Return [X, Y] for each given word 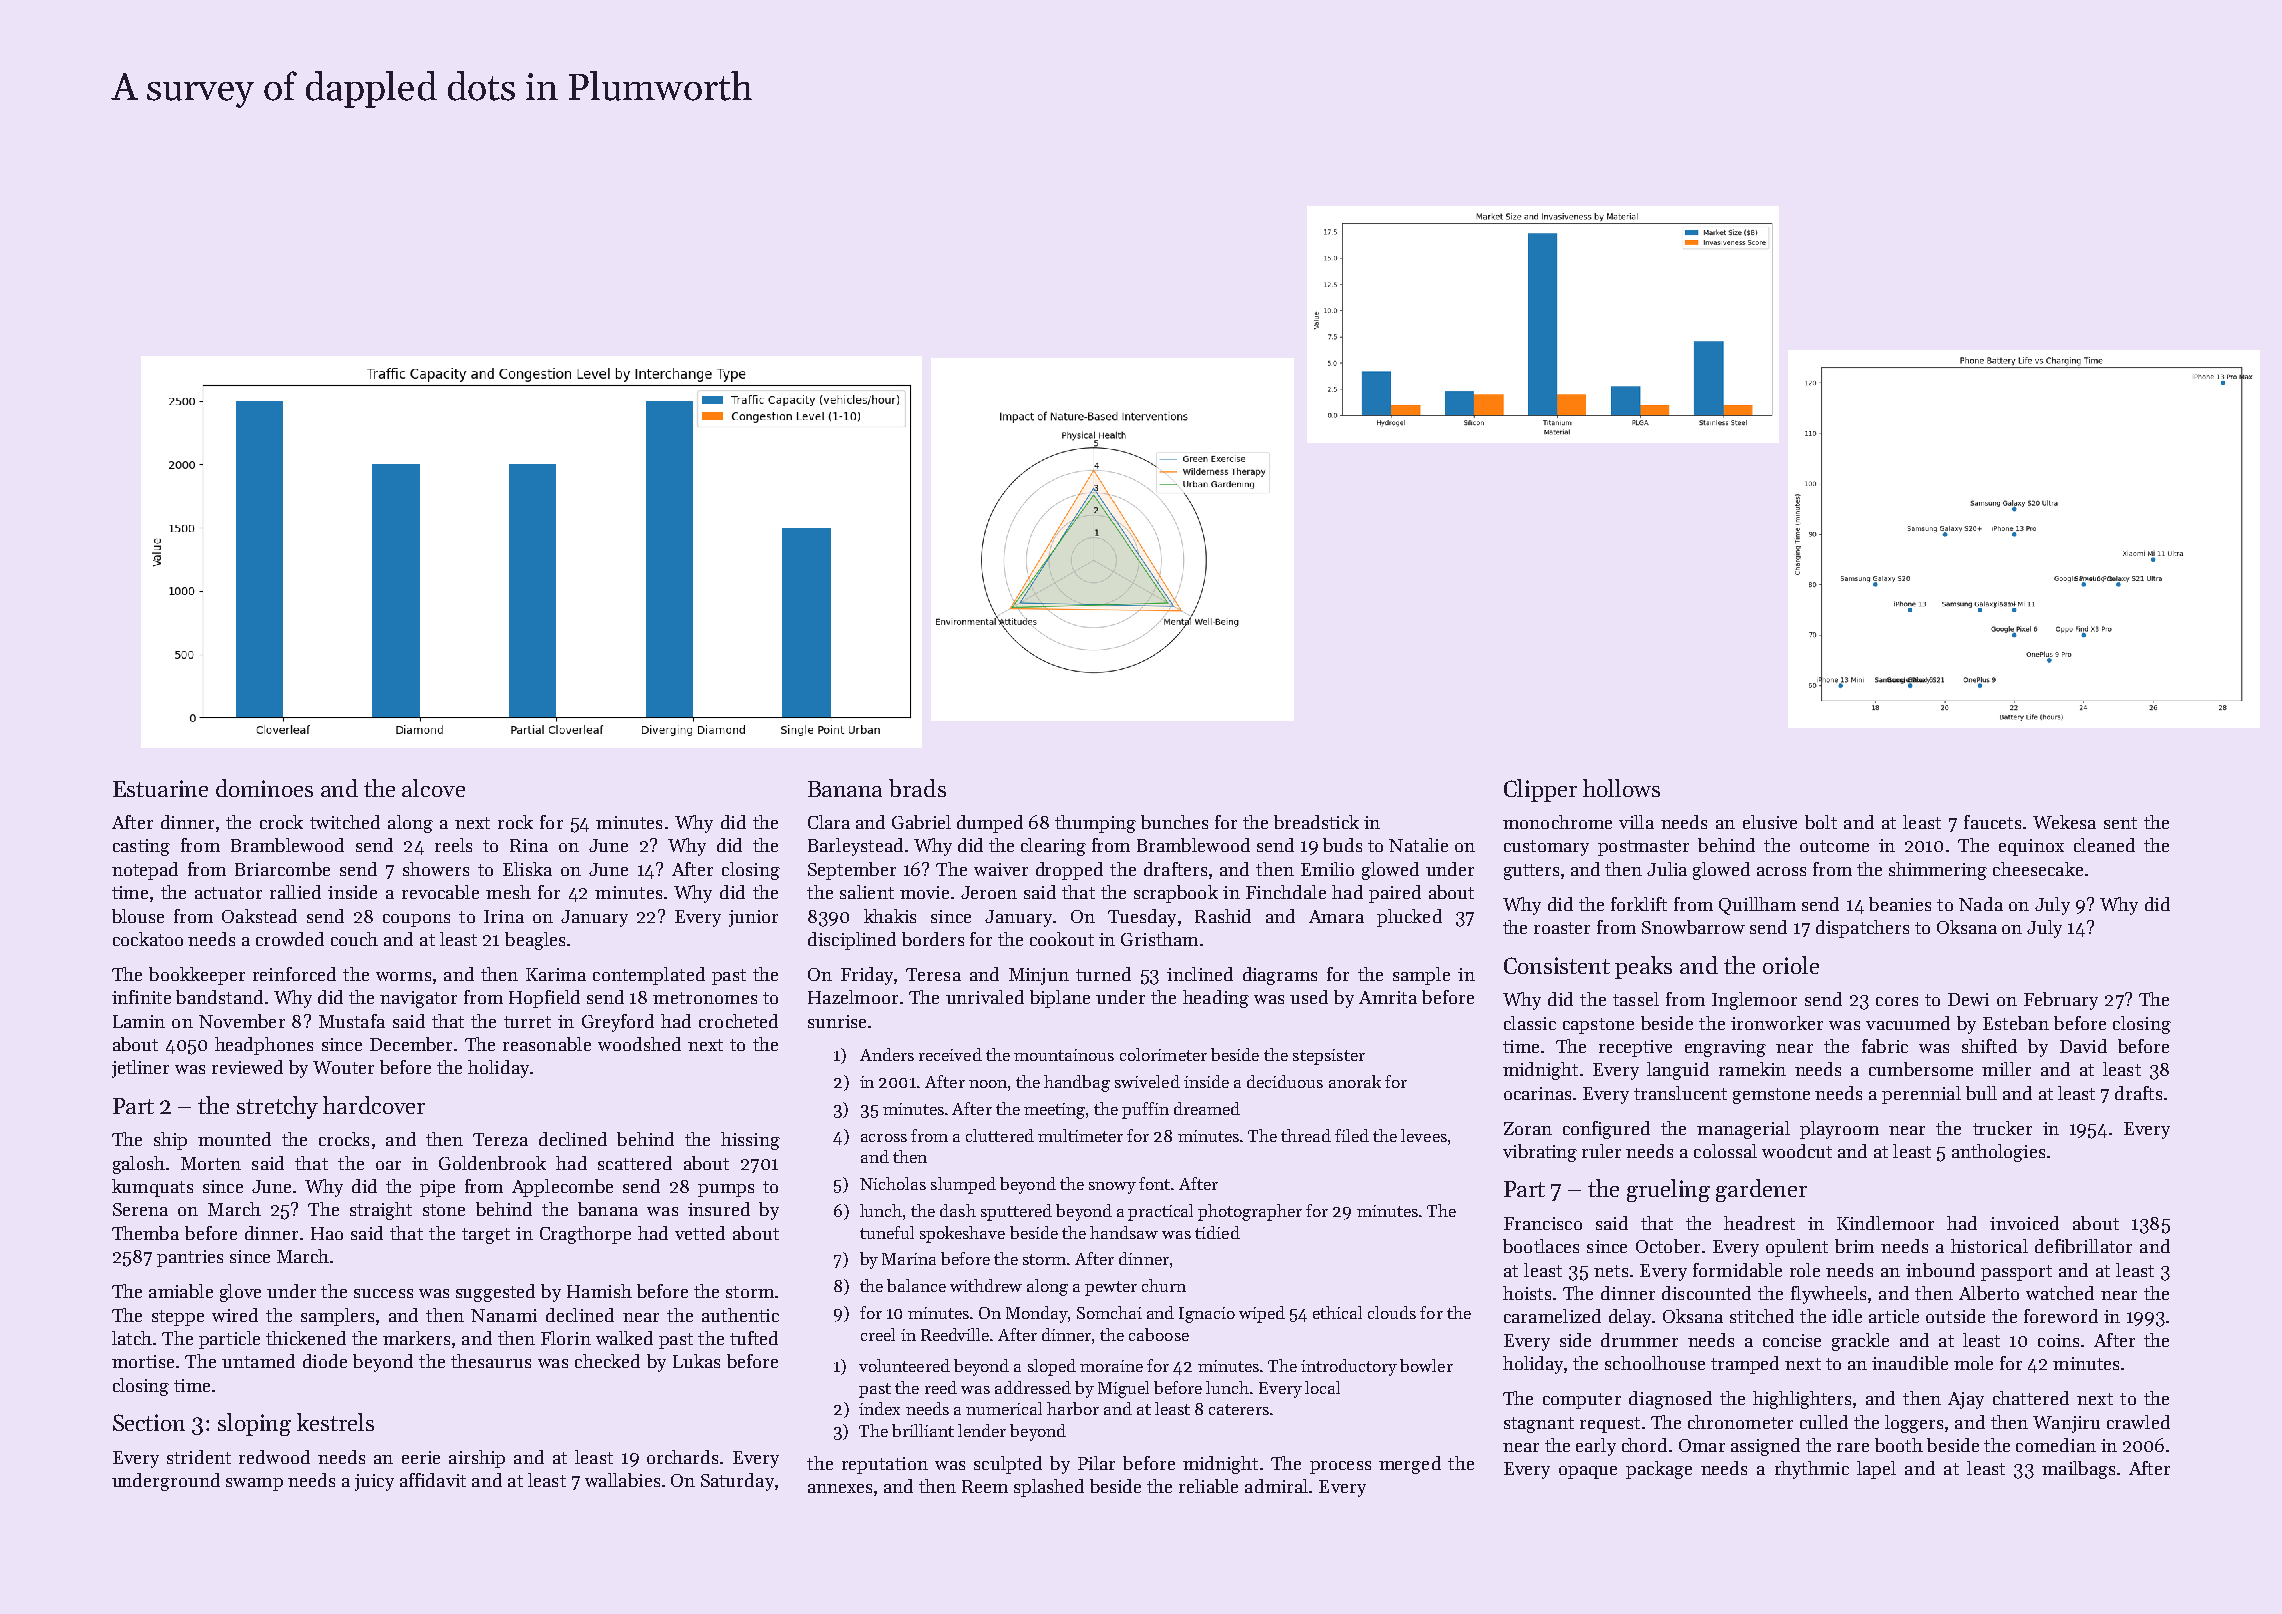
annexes [840, 1488]
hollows [1621, 788]
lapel [1876, 1470]
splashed [1049, 1488]
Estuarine [160, 788]
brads [917, 788]
